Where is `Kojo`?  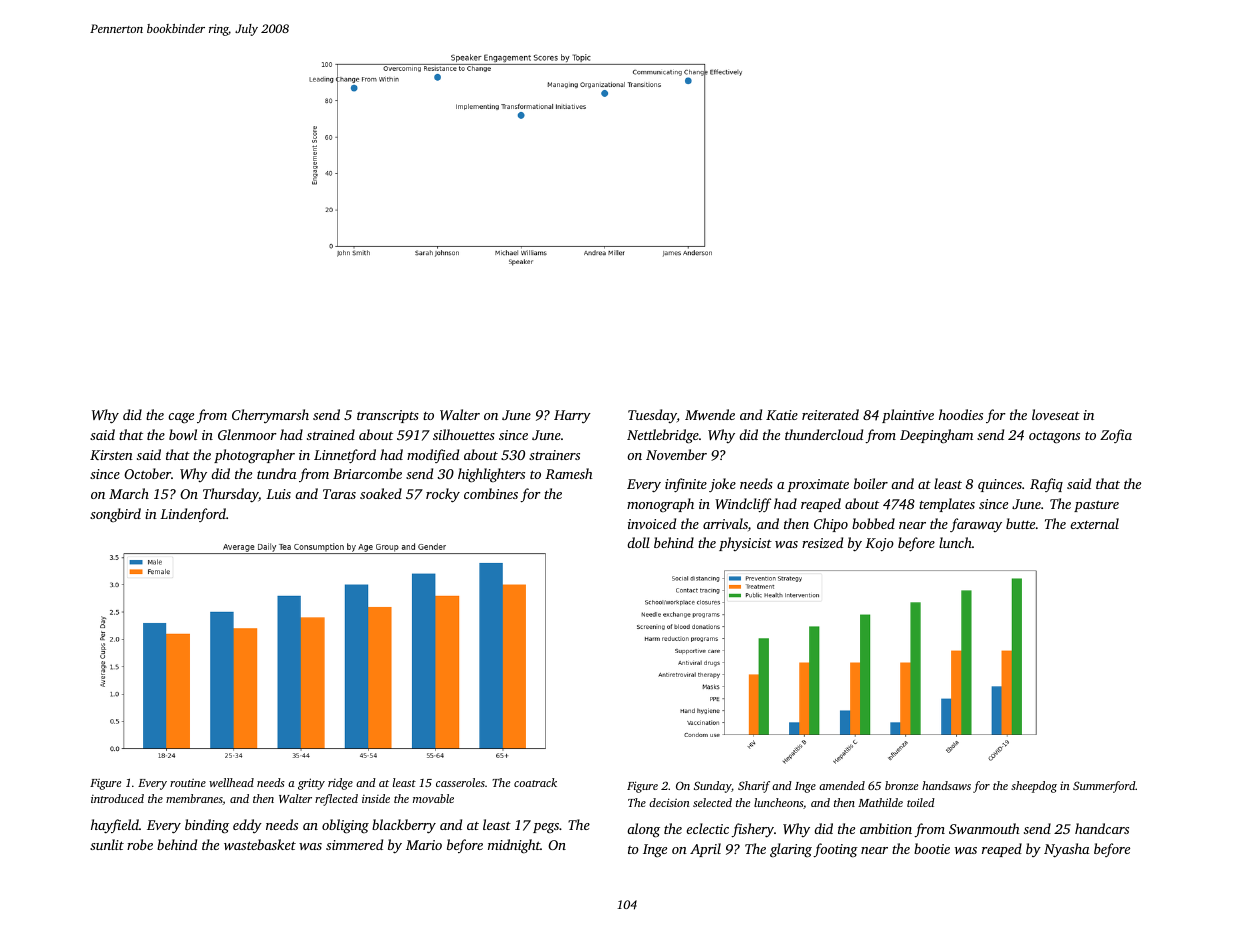
Kojo is located at coordinates (879, 544).
